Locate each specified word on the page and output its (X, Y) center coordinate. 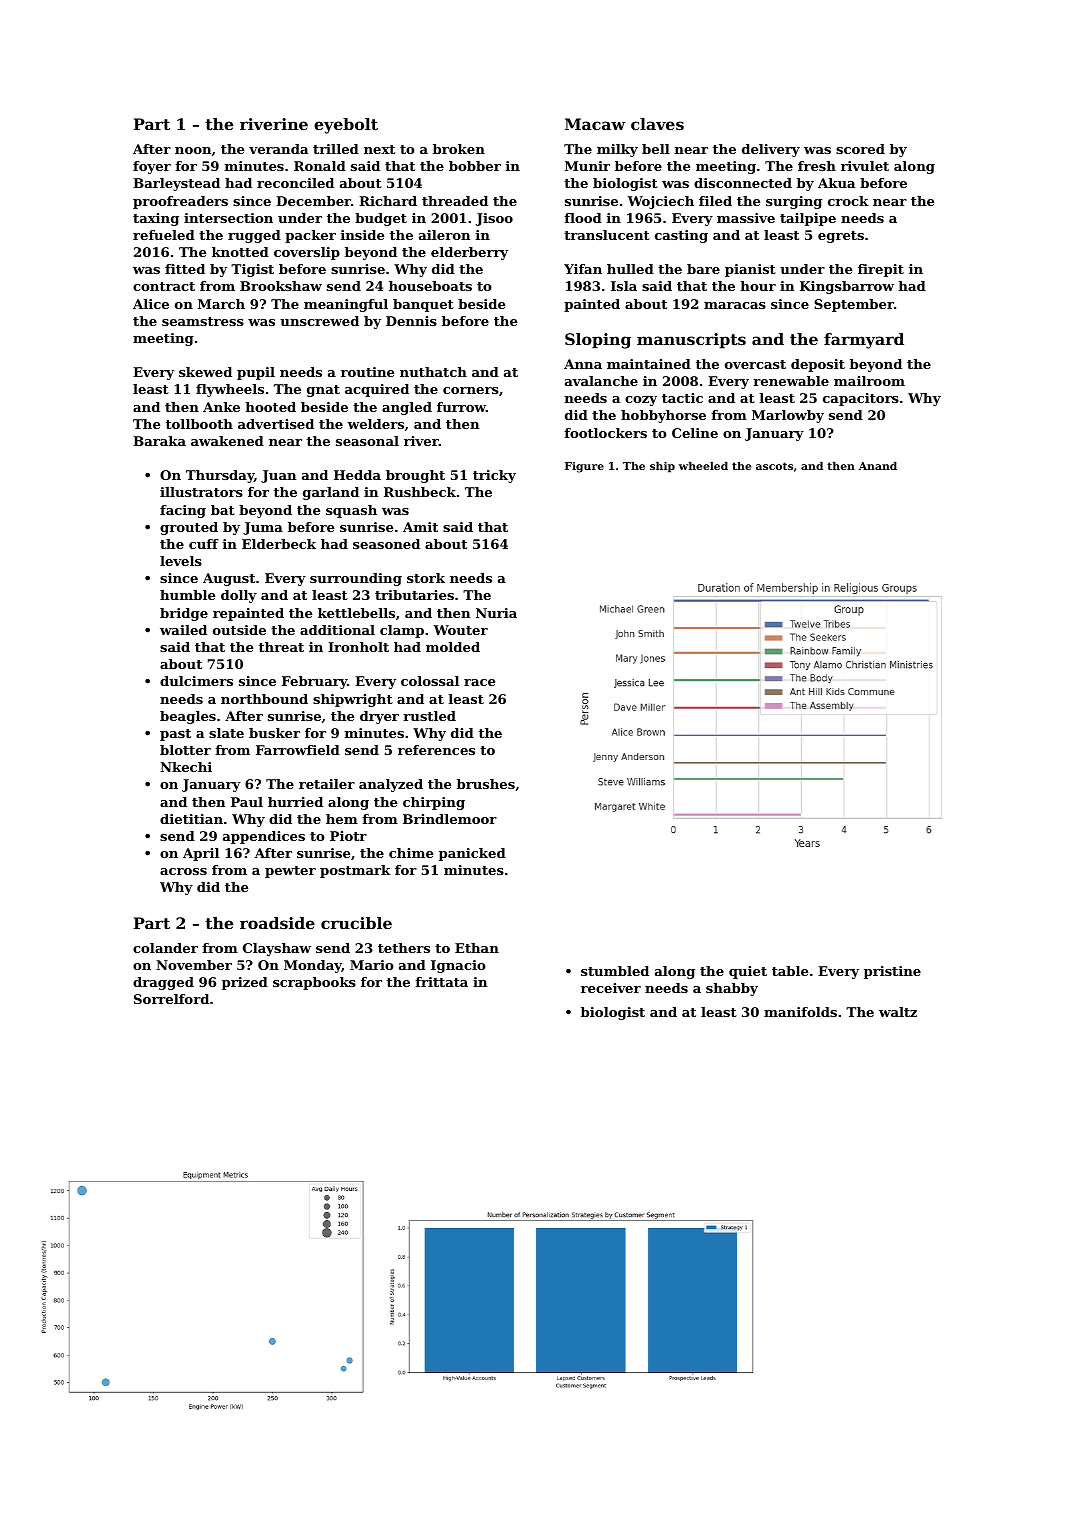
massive (746, 218)
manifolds (800, 1012)
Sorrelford (171, 999)
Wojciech (661, 202)
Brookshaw (281, 286)
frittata (441, 982)
